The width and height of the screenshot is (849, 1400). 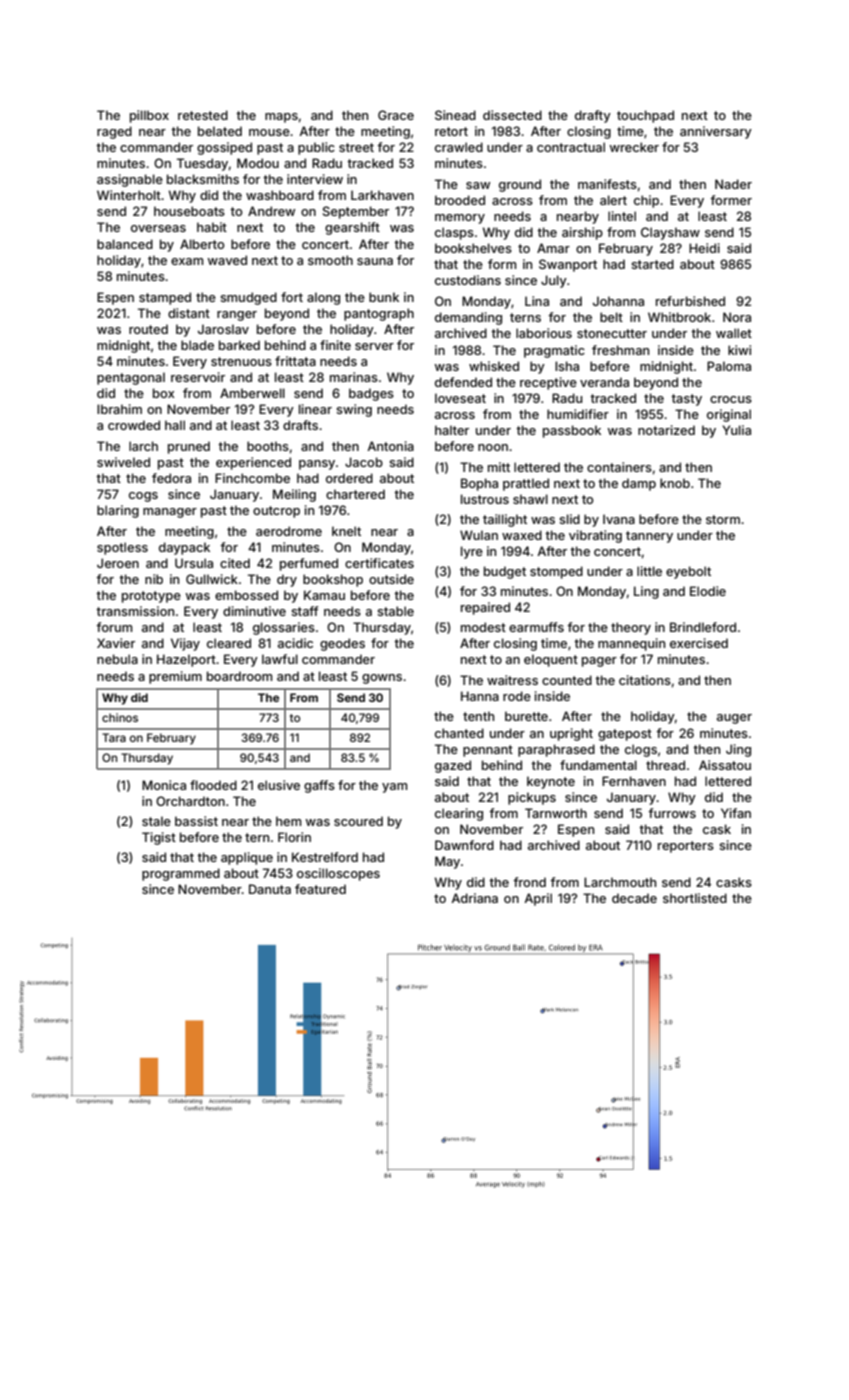 I want to click on programmed, so click(x=181, y=874).
